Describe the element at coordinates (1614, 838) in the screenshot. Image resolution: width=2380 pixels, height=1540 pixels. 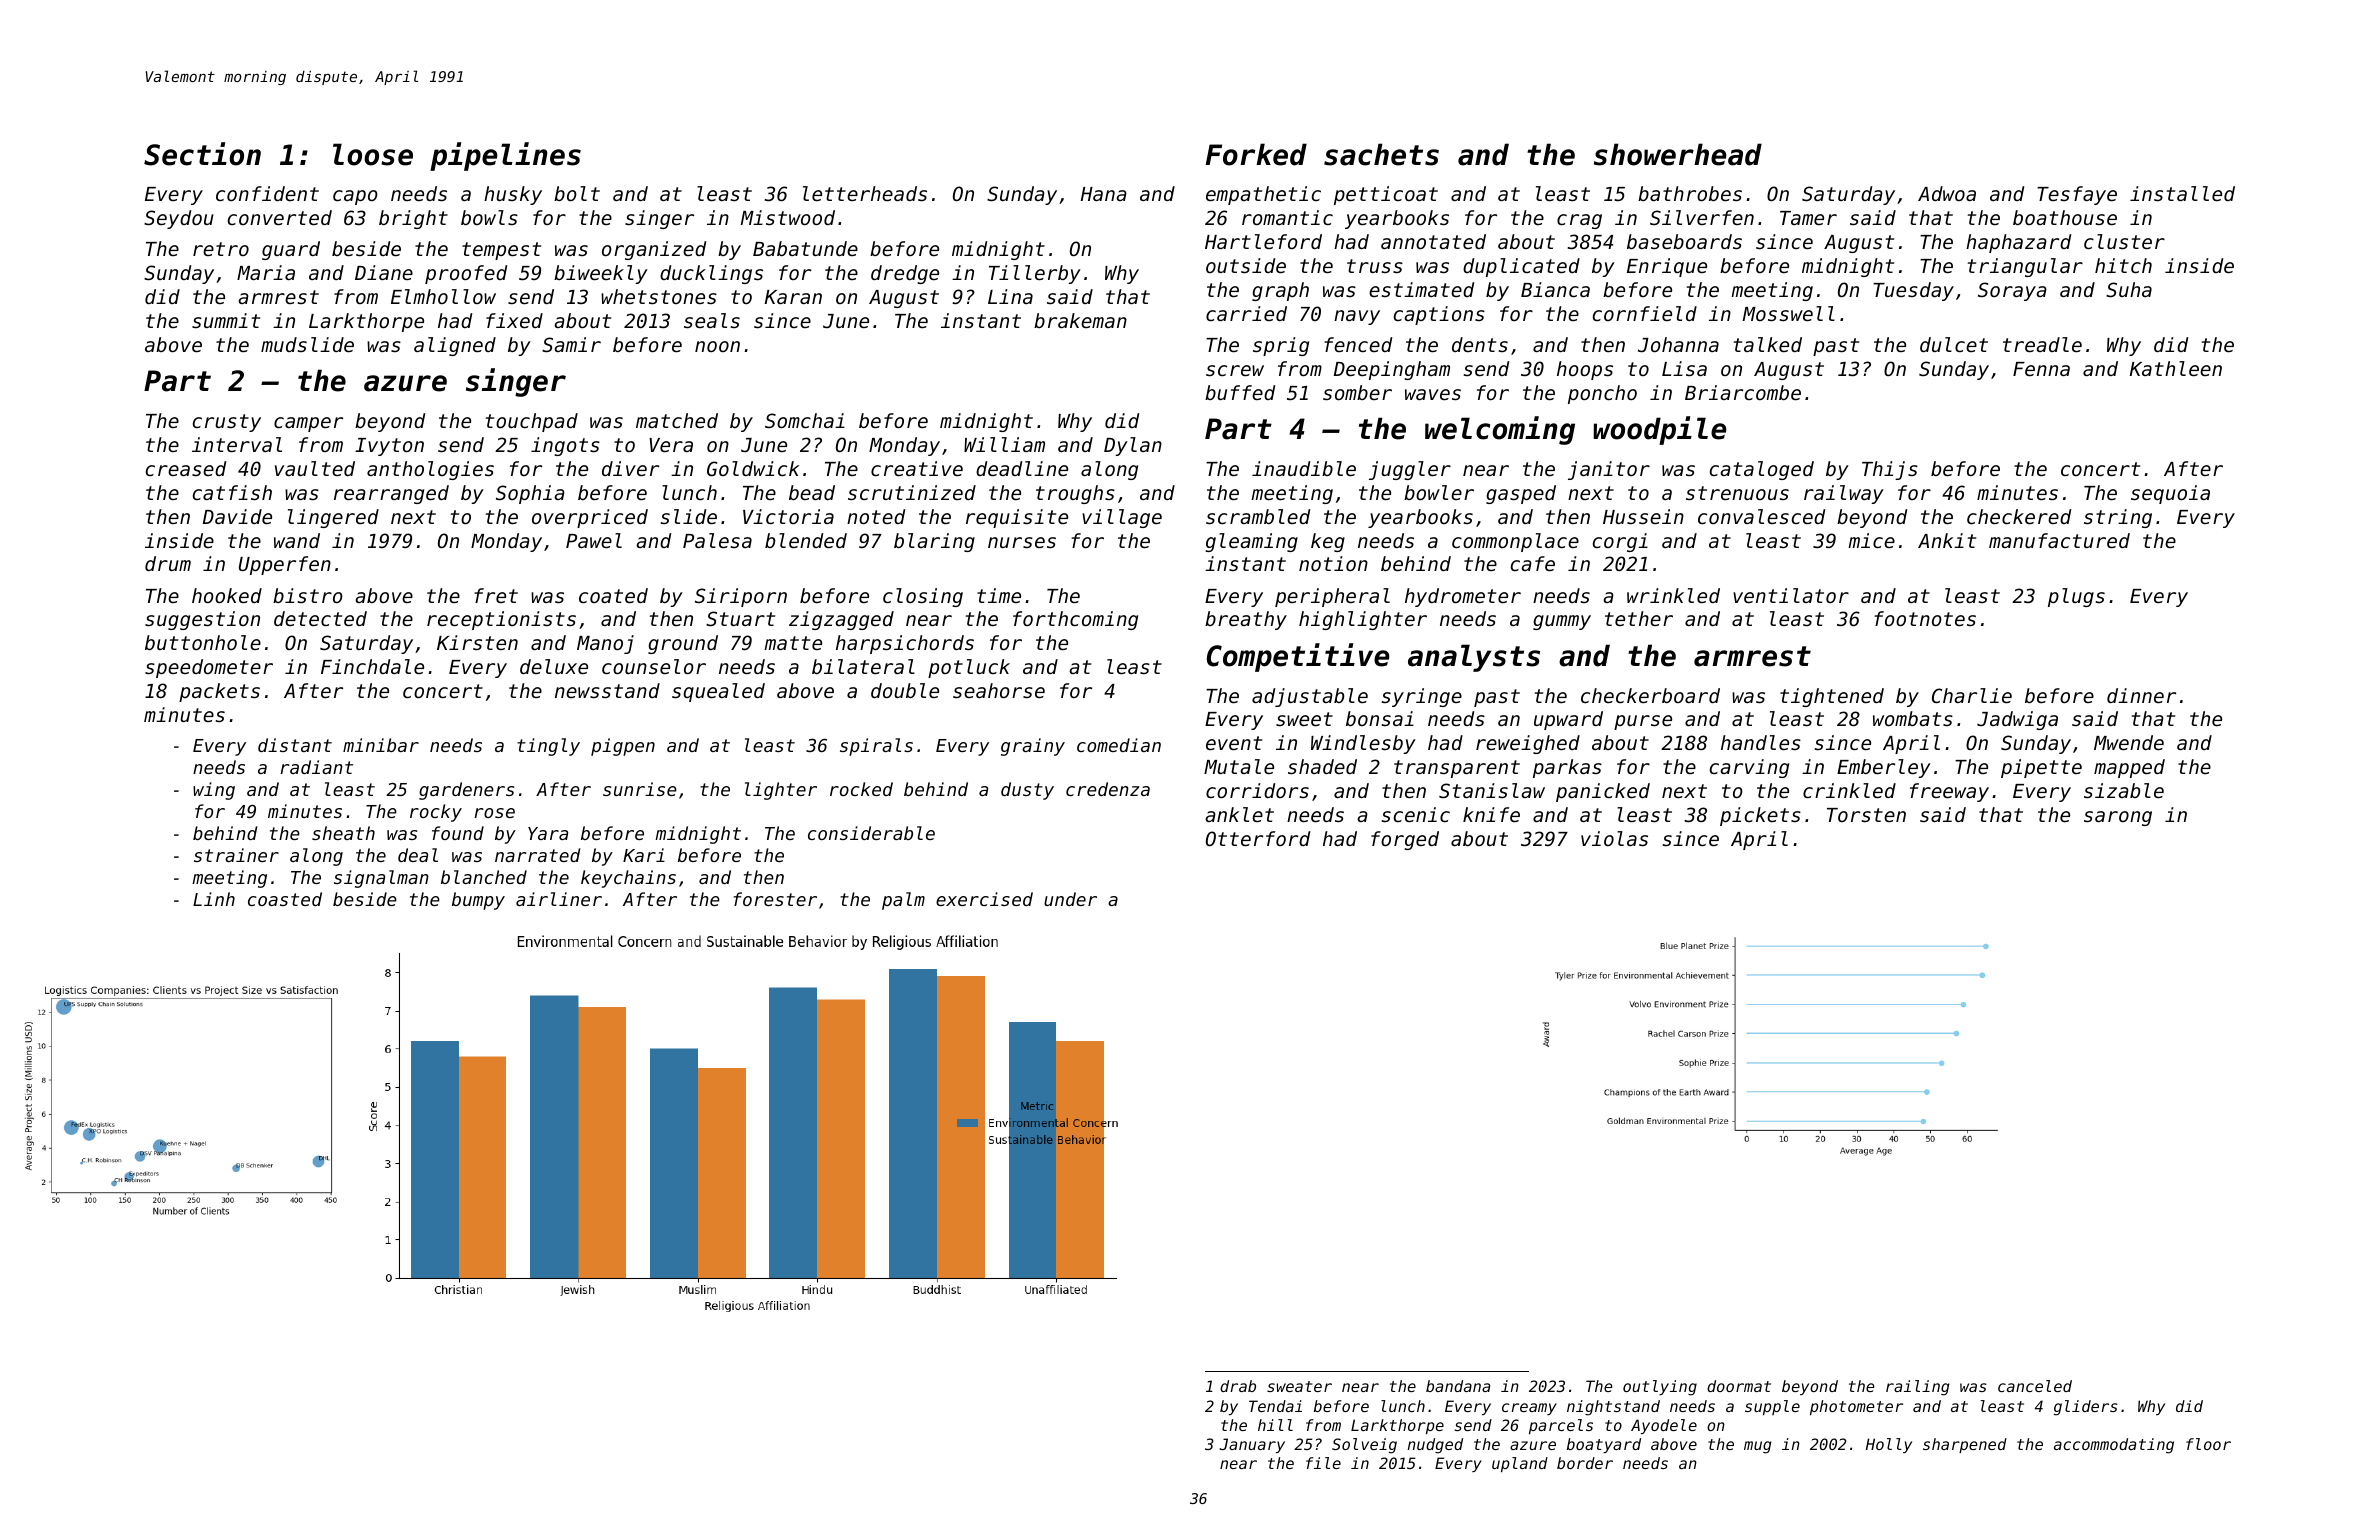
I see `violas` at that location.
